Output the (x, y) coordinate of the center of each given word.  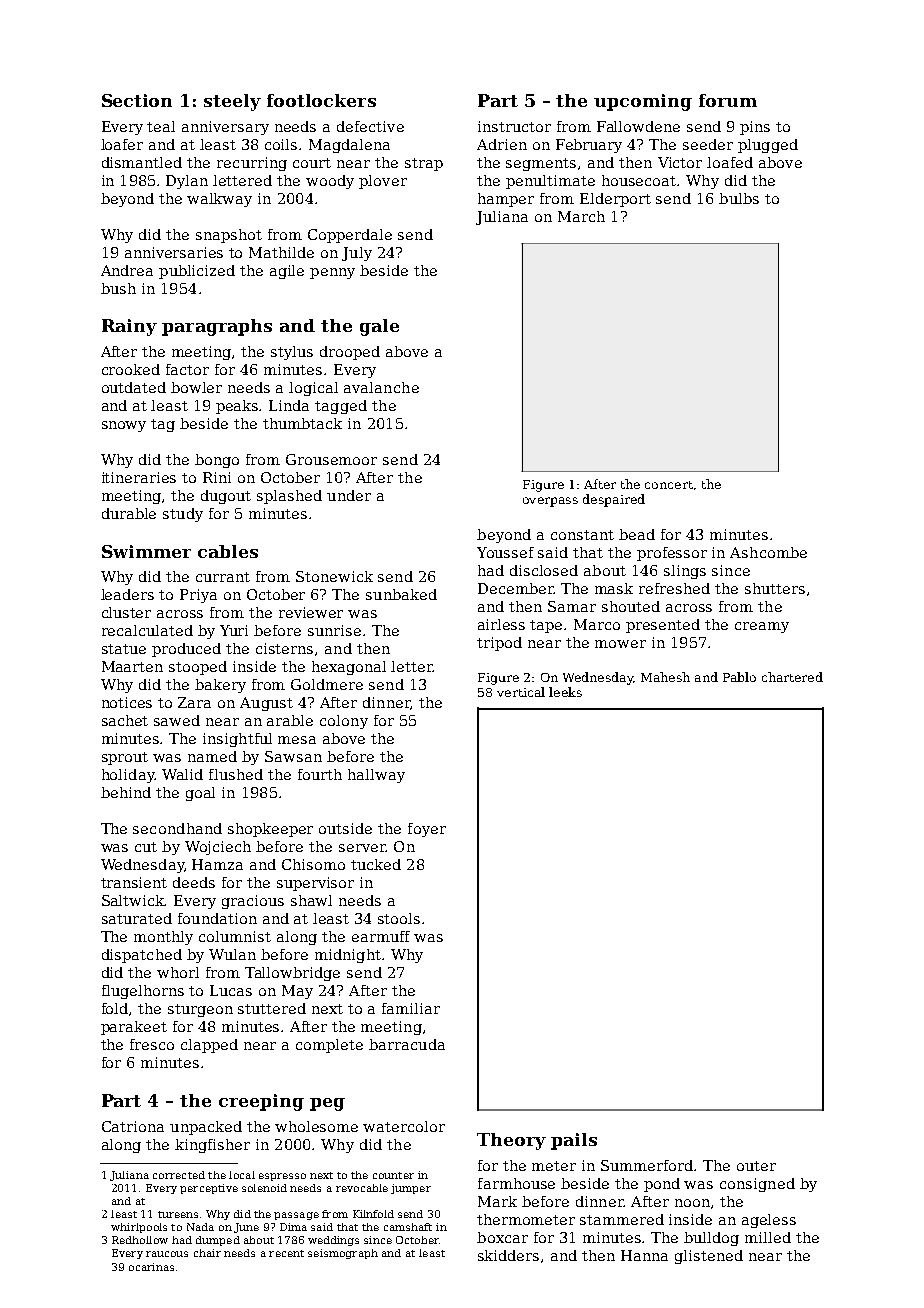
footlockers (321, 100)
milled (768, 1237)
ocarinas (151, 1267)
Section (137, 100)
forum (728, 100)
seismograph (343, 1254)
